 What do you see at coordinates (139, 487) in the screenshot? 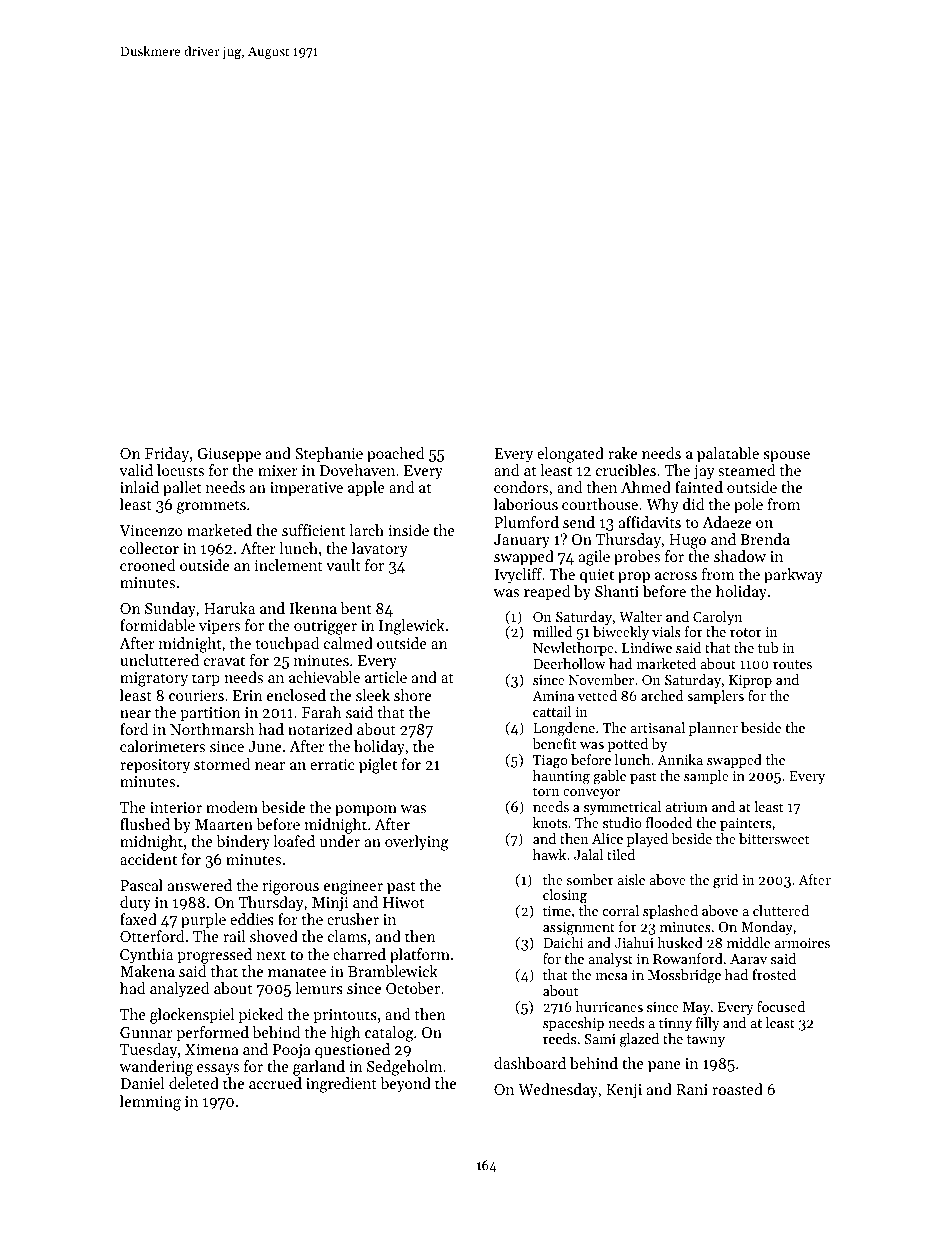
I see `inlaid` at bounding box center [139, 487].
